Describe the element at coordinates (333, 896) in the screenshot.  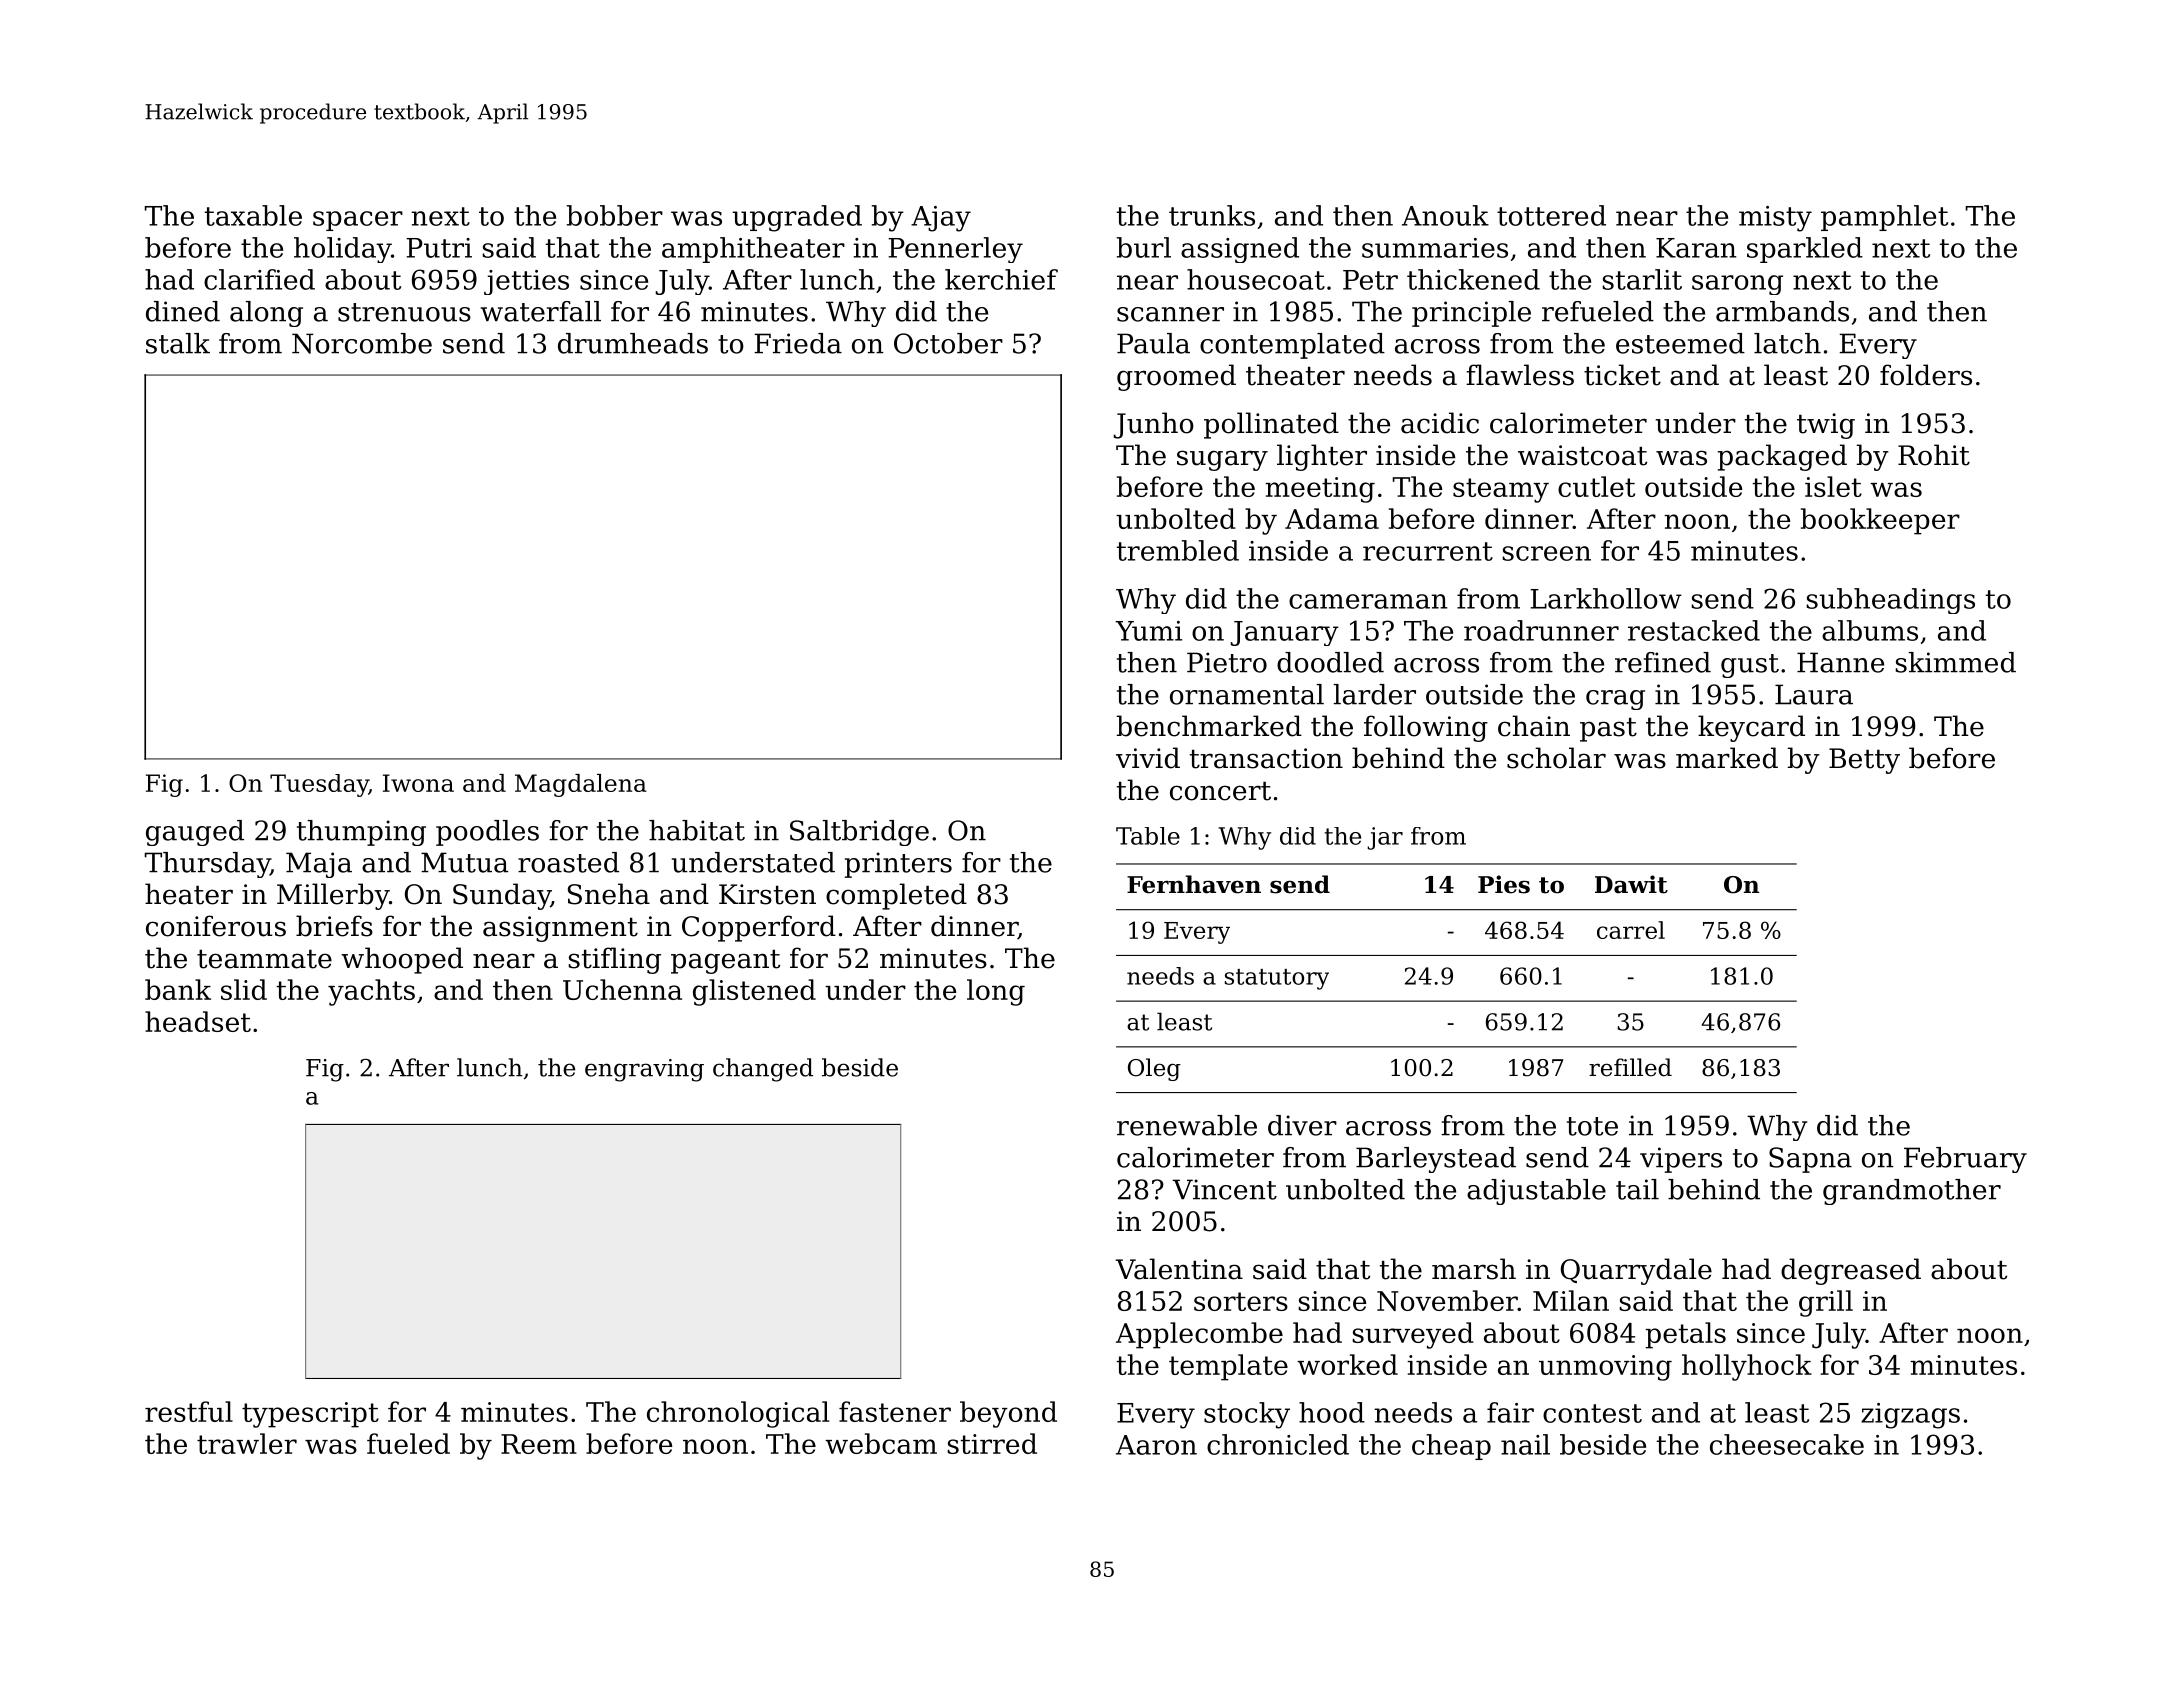
I see `Millerby` at that location.
